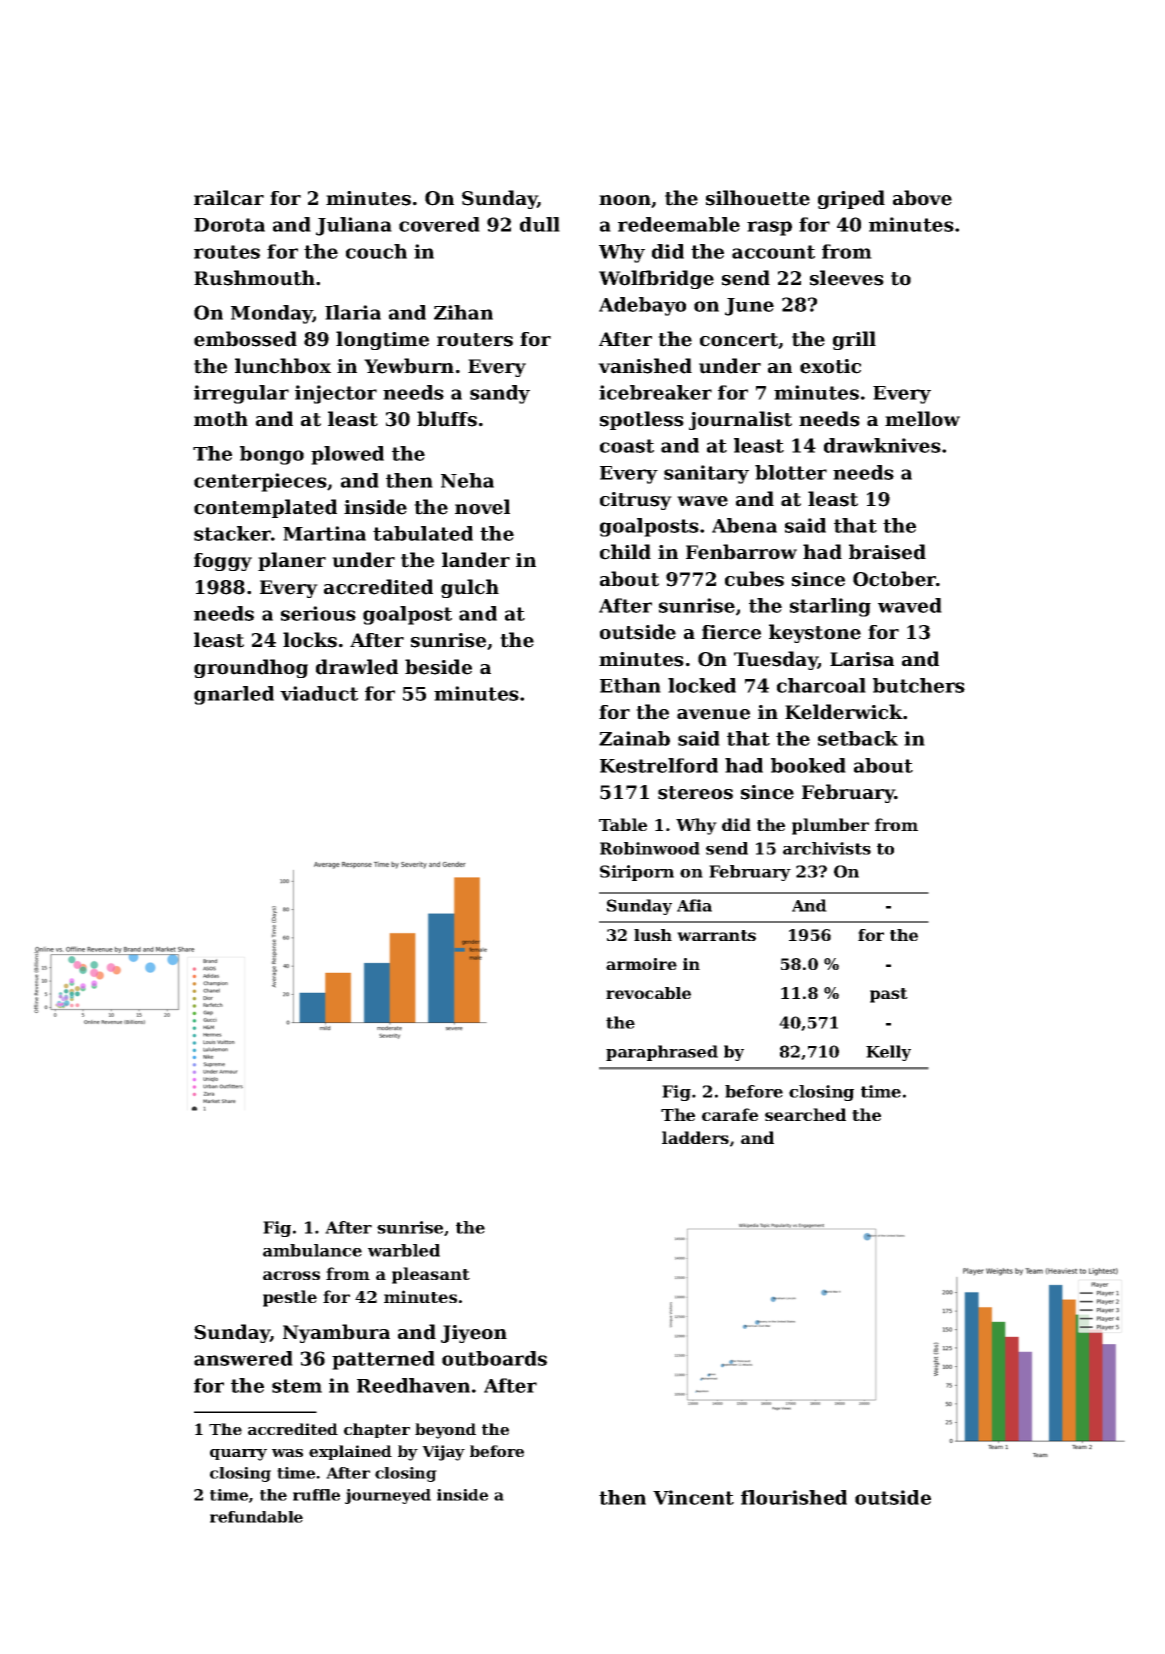 The height and width of the screenshot is (1654, 1165). Describe the element at coordinates (443, 1453) in the screenshot. I see `Vijay` at that location.
